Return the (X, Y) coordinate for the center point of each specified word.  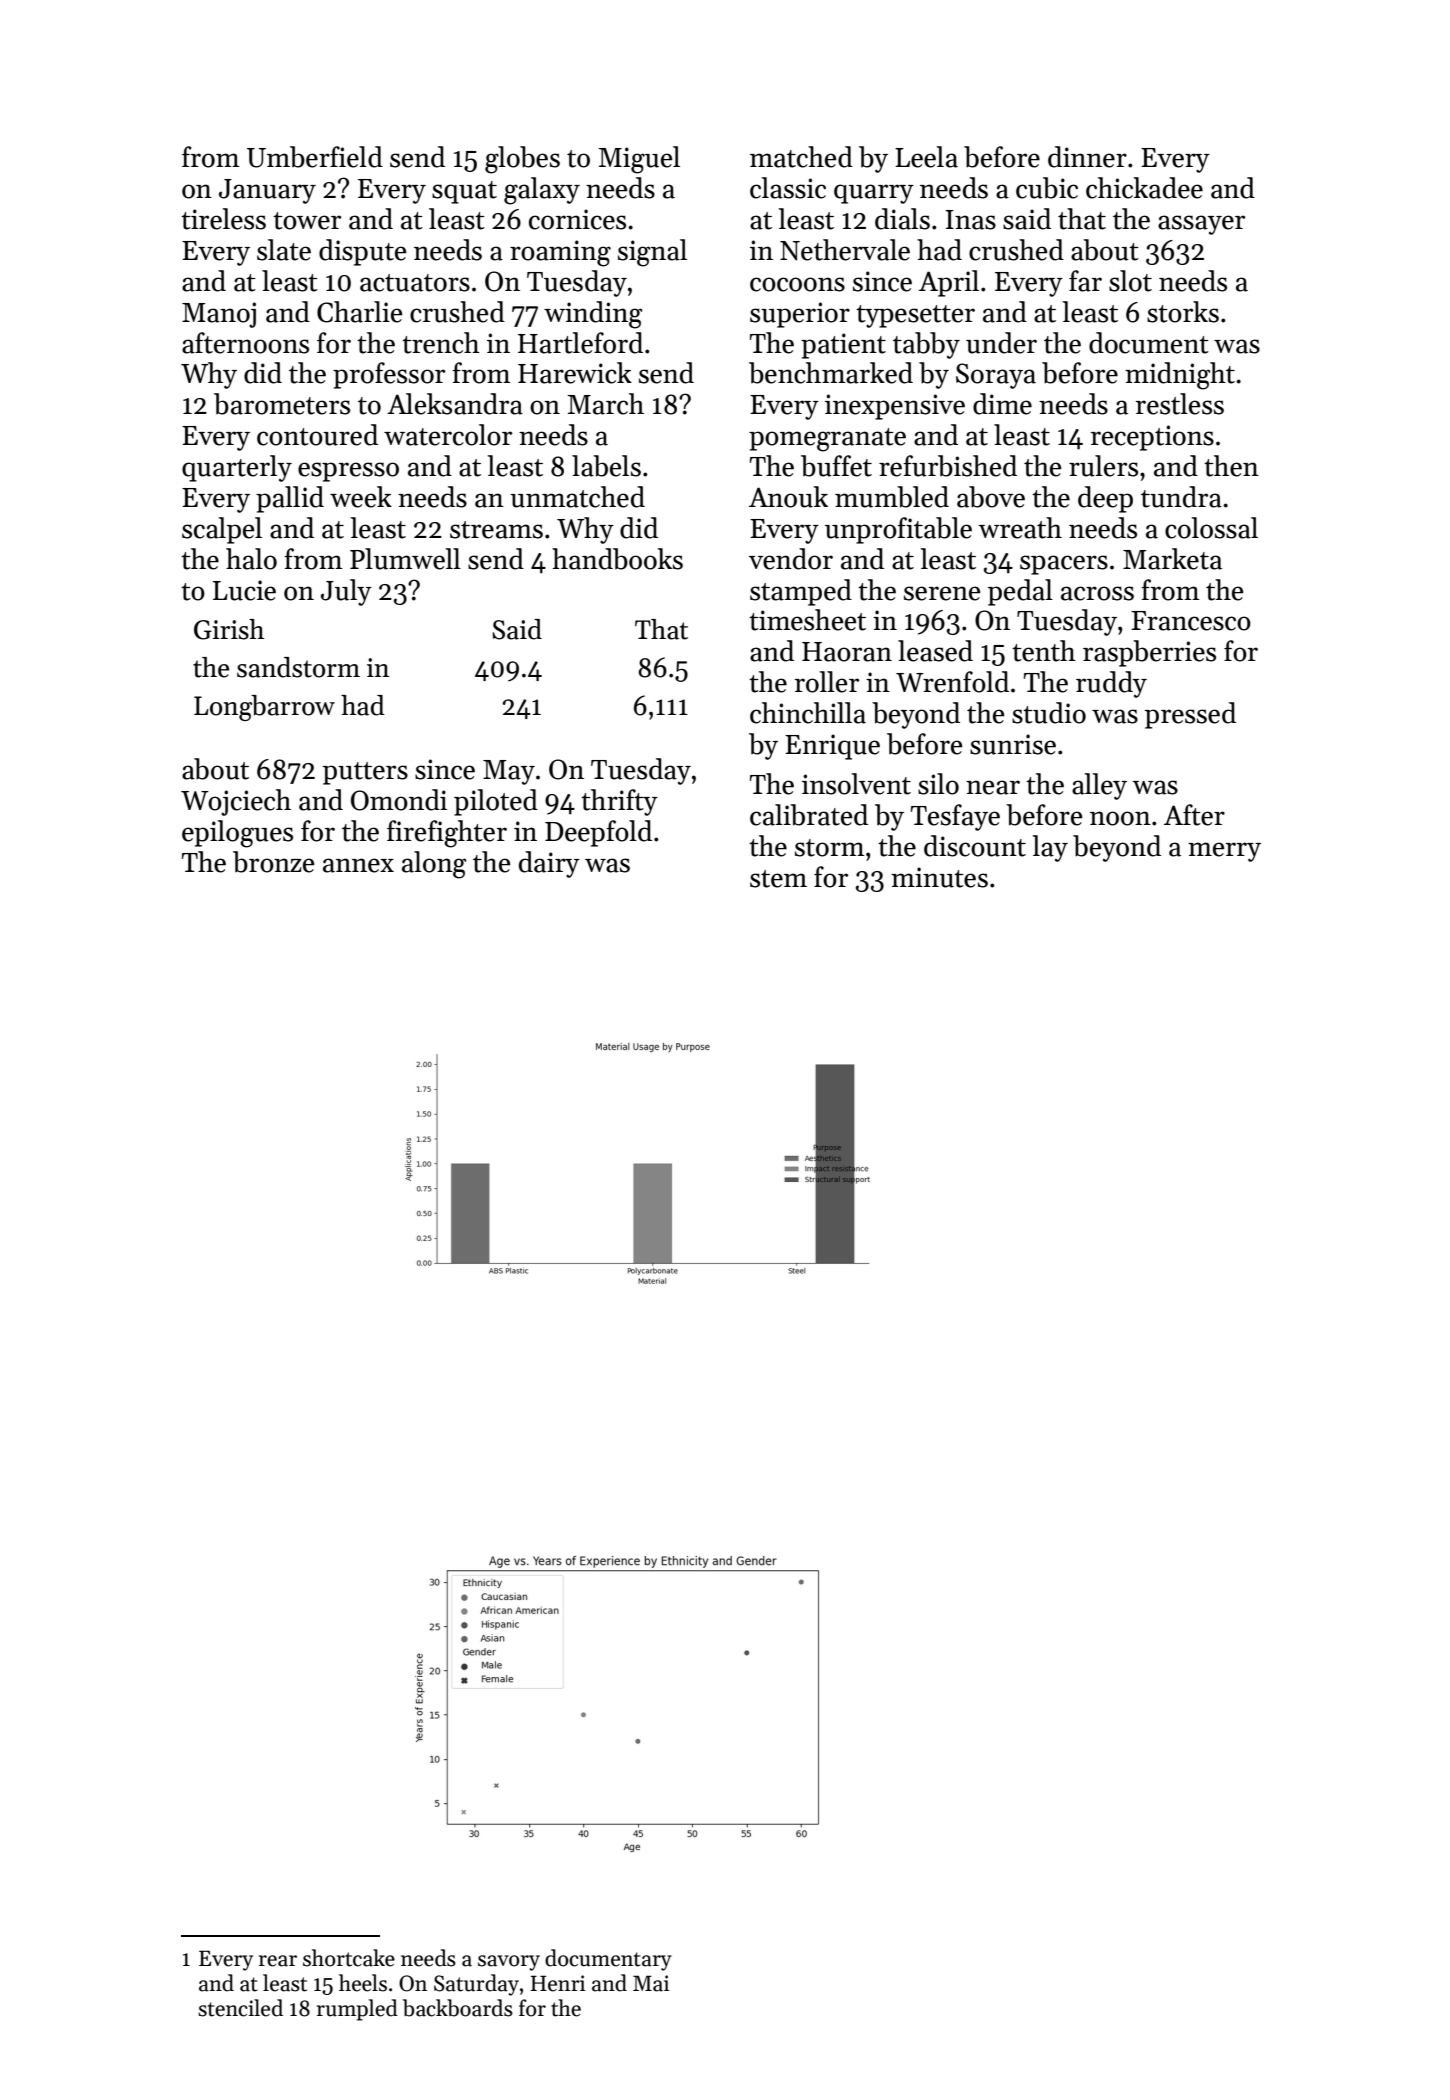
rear (278, 1961)
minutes (939, 877)
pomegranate (827, 440)
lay (1050, 848)
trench (441, 343)
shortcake (349, 1958)
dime (1002, 404)
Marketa (1172, 559)
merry (1224, 852)
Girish (229, 629)
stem (778, 879)
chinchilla (808, 713)
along (434, 865)
